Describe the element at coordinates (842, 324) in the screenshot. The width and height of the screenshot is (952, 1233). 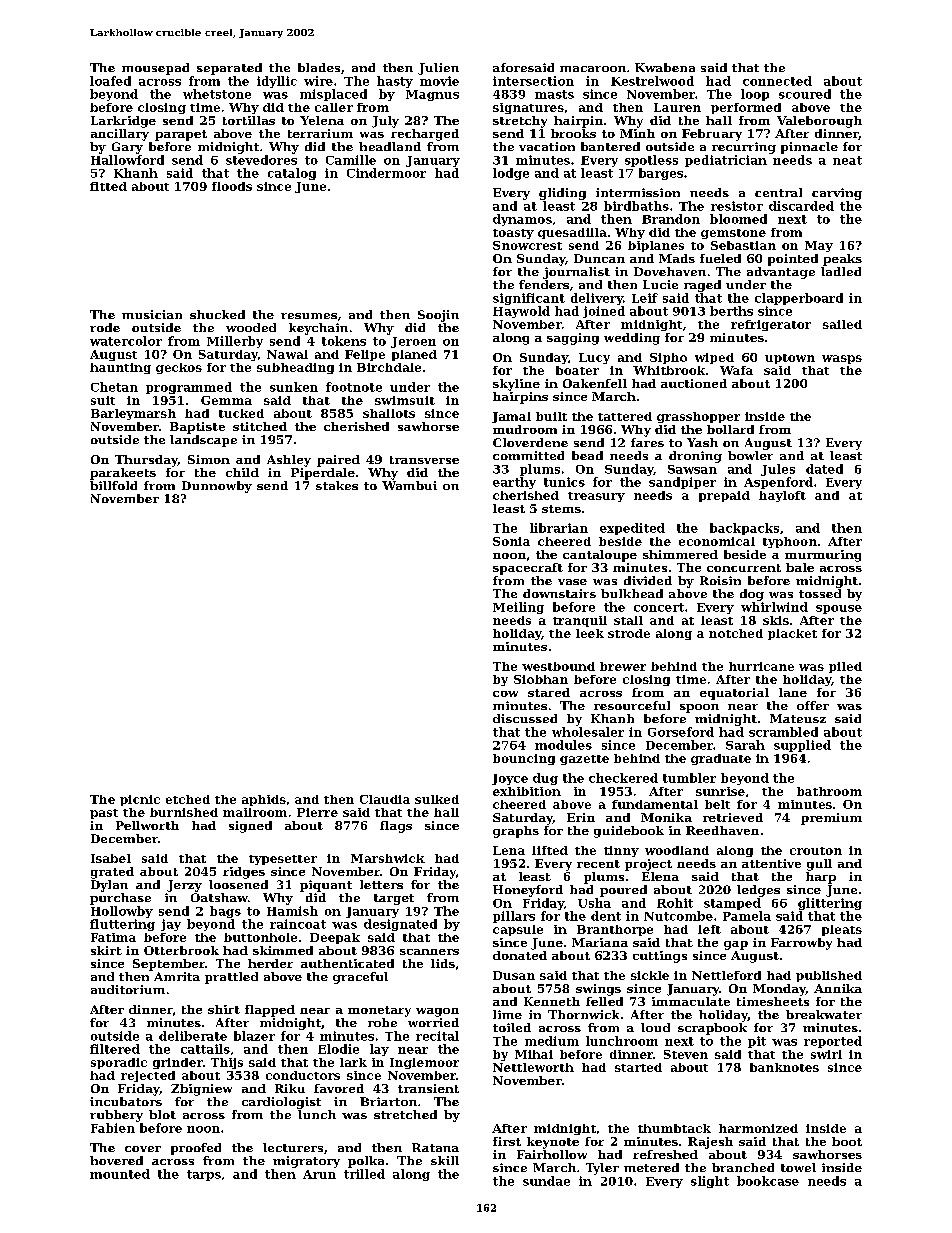
I see `sailed` at that location.
